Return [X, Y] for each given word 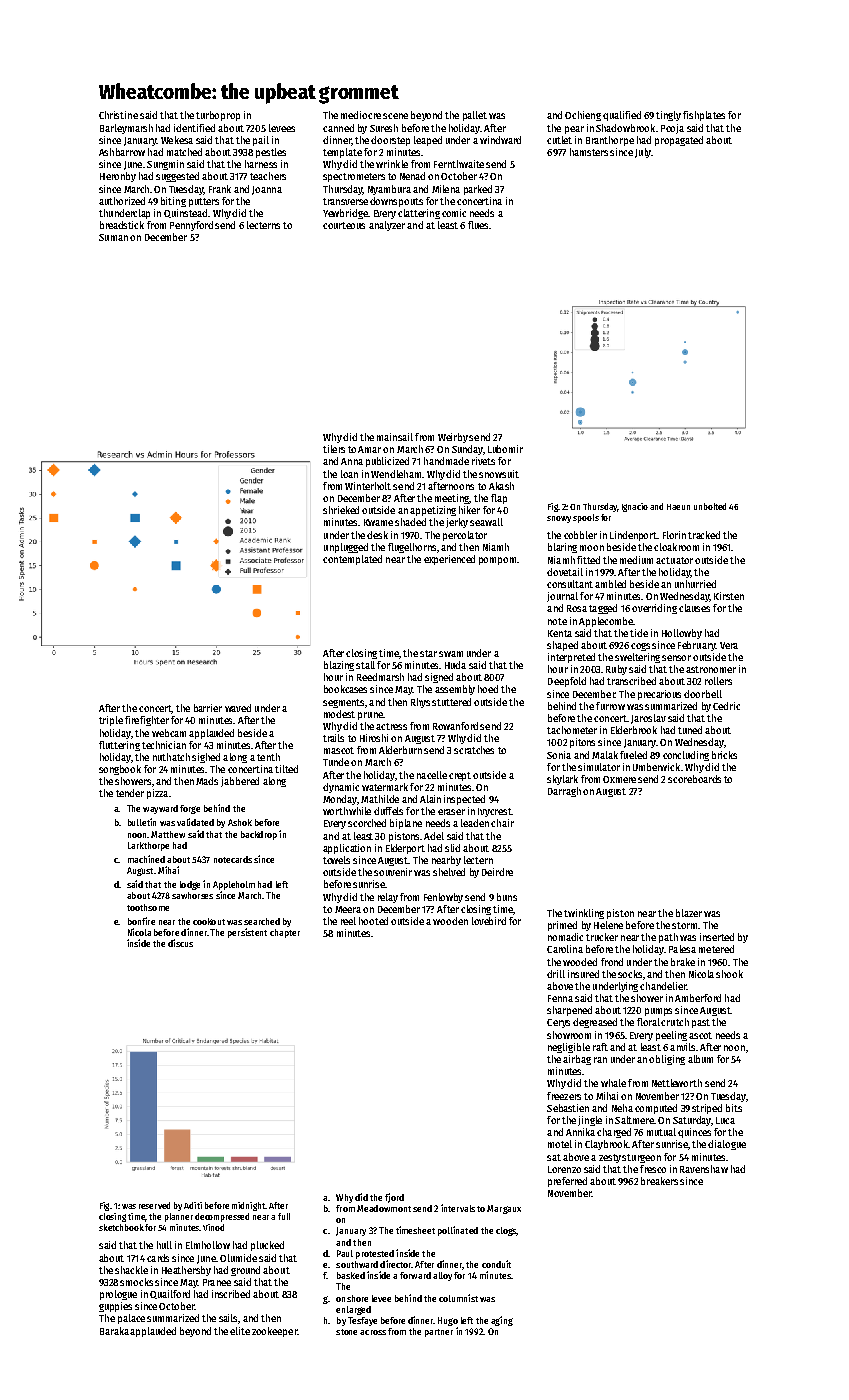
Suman [113, 237]
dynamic [341, 788]
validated [195, 822]
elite [240, 1331]
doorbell [703, 694]
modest [339, 714]
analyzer [387, 226]
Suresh [384, 128]
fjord [394, 1198]
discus [180, 943]
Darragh [564, 792]
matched [184, 152]
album [700, 1059]
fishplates [704, 116]
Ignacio [635, 507]
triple [111, 721]
